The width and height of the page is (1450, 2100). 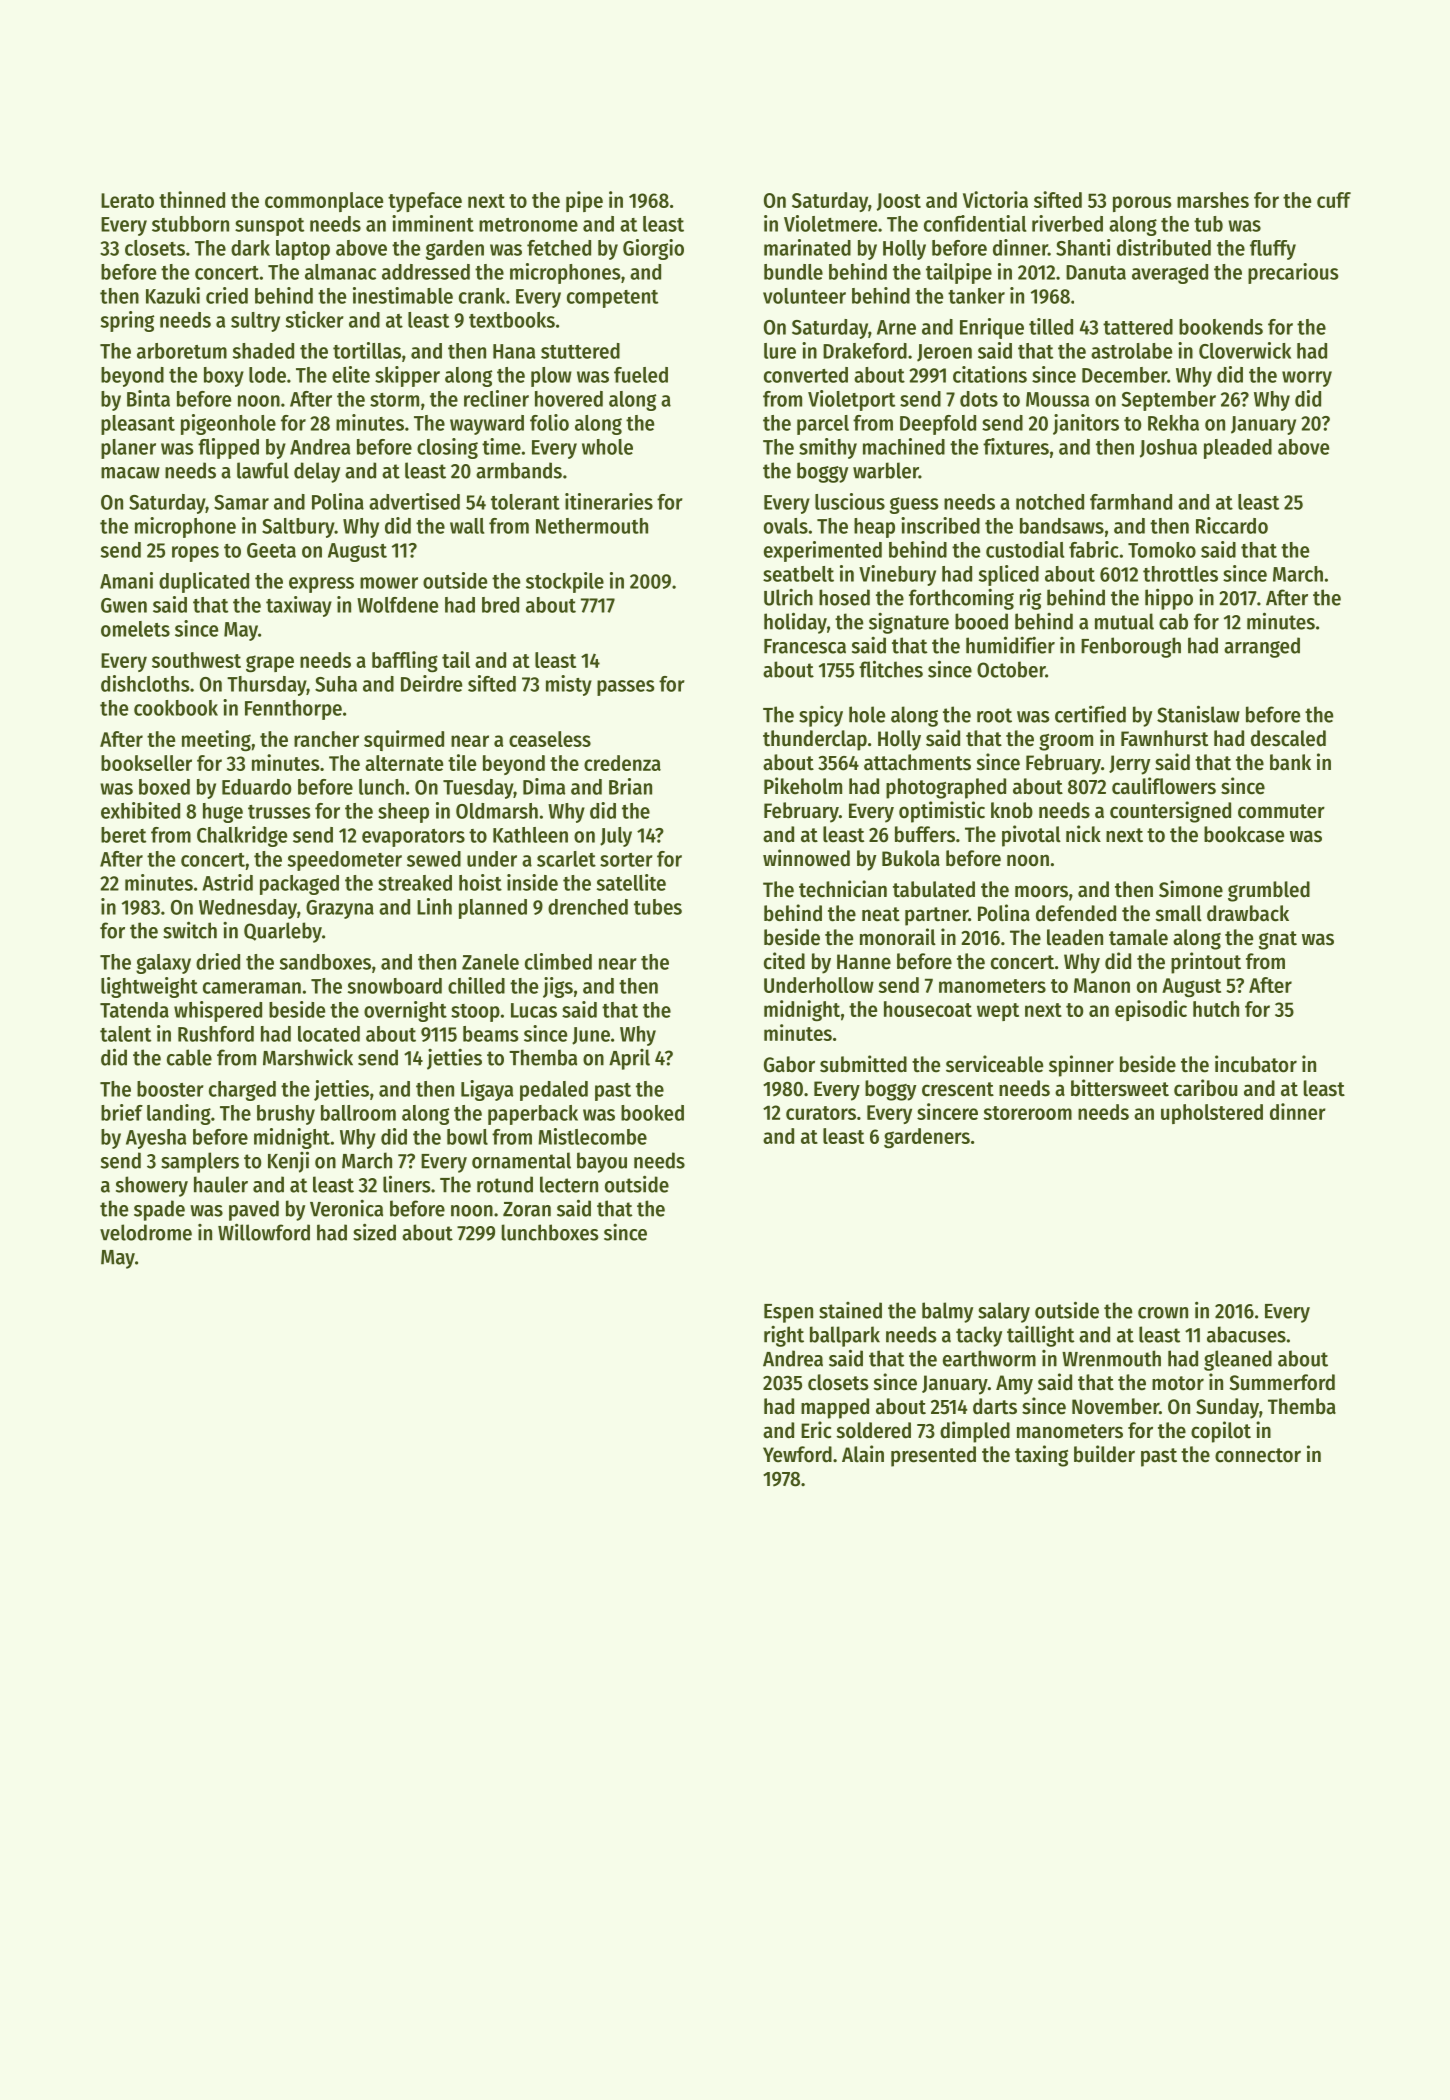 I want to click on seatbelt, so click(x=798, y=574).
